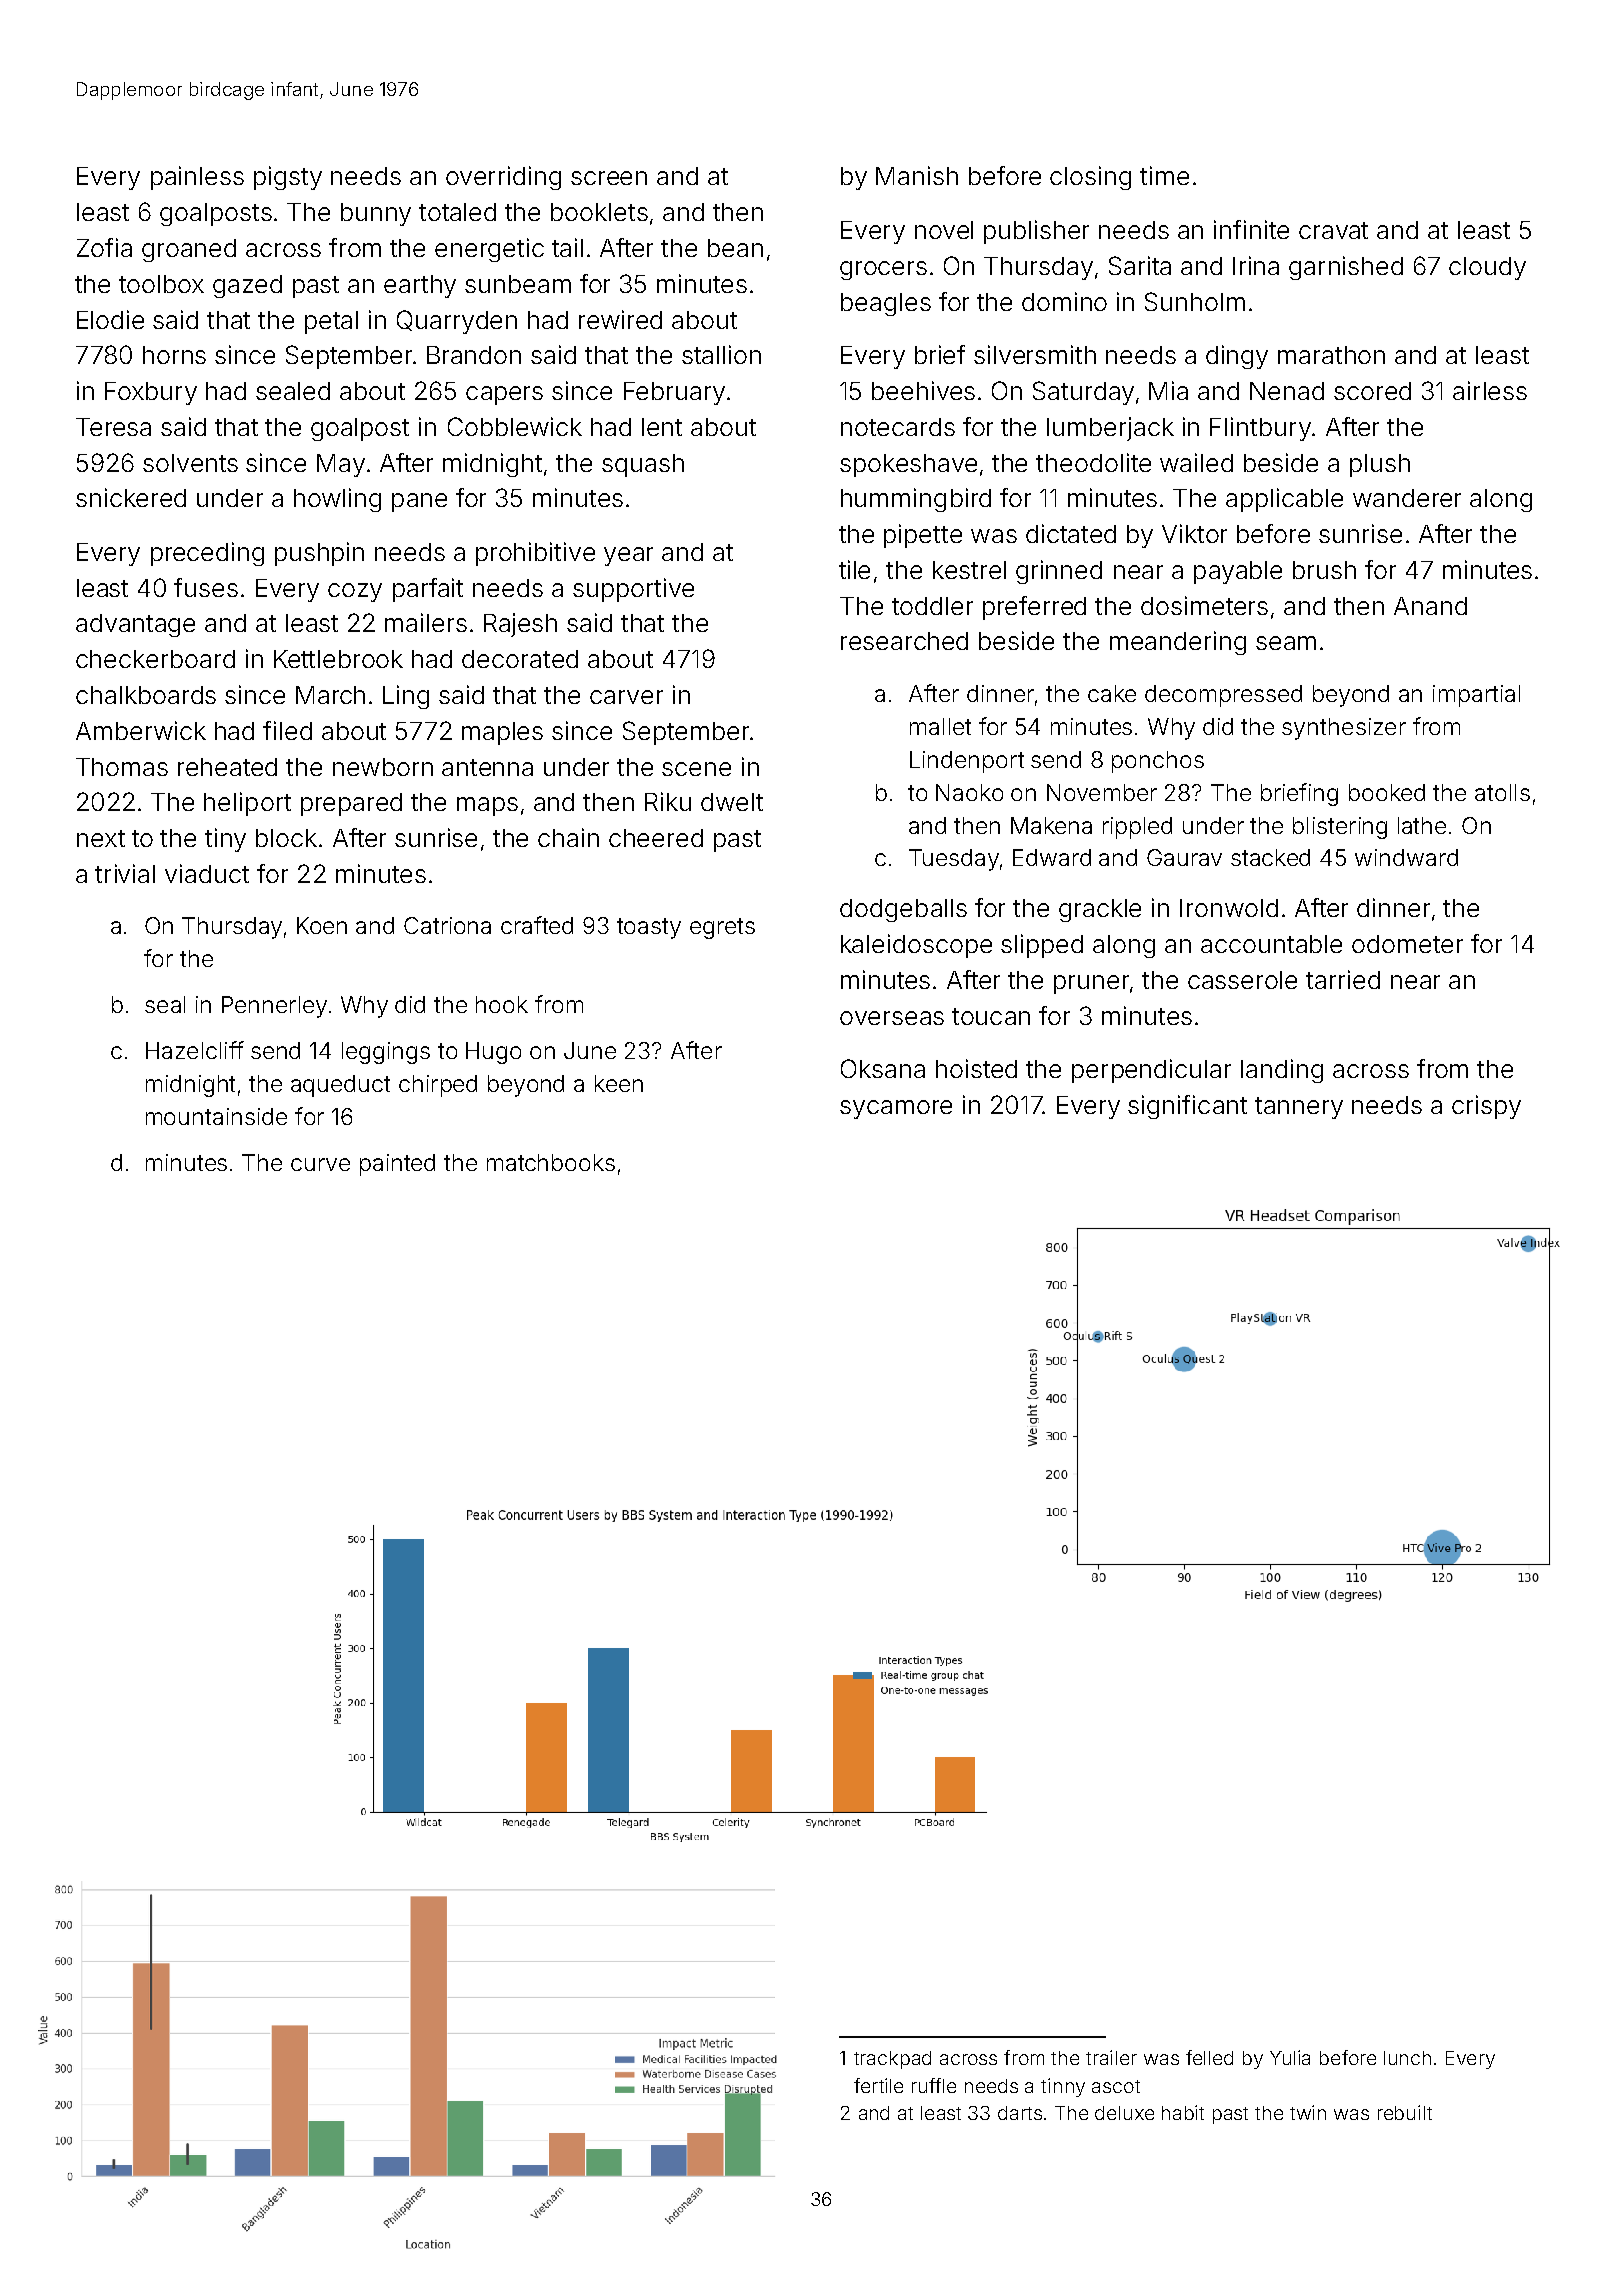 The height and width of the screenshot is (2292, 1620). Describe the element at coordinates (934, 2085) in the screenshot. I see `ruffle` at that location.
